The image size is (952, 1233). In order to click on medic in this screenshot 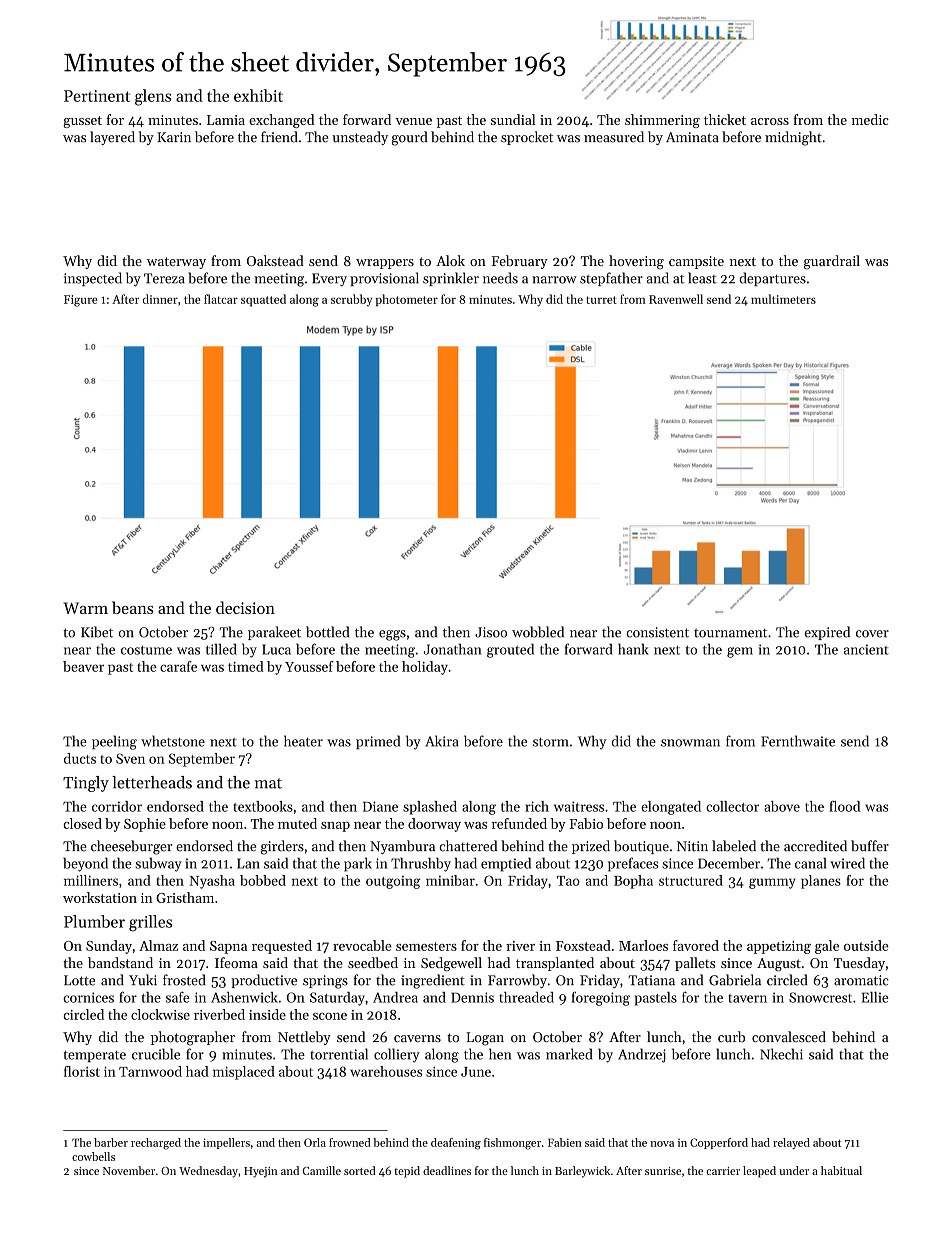, I will do `click(870, 119)`.
